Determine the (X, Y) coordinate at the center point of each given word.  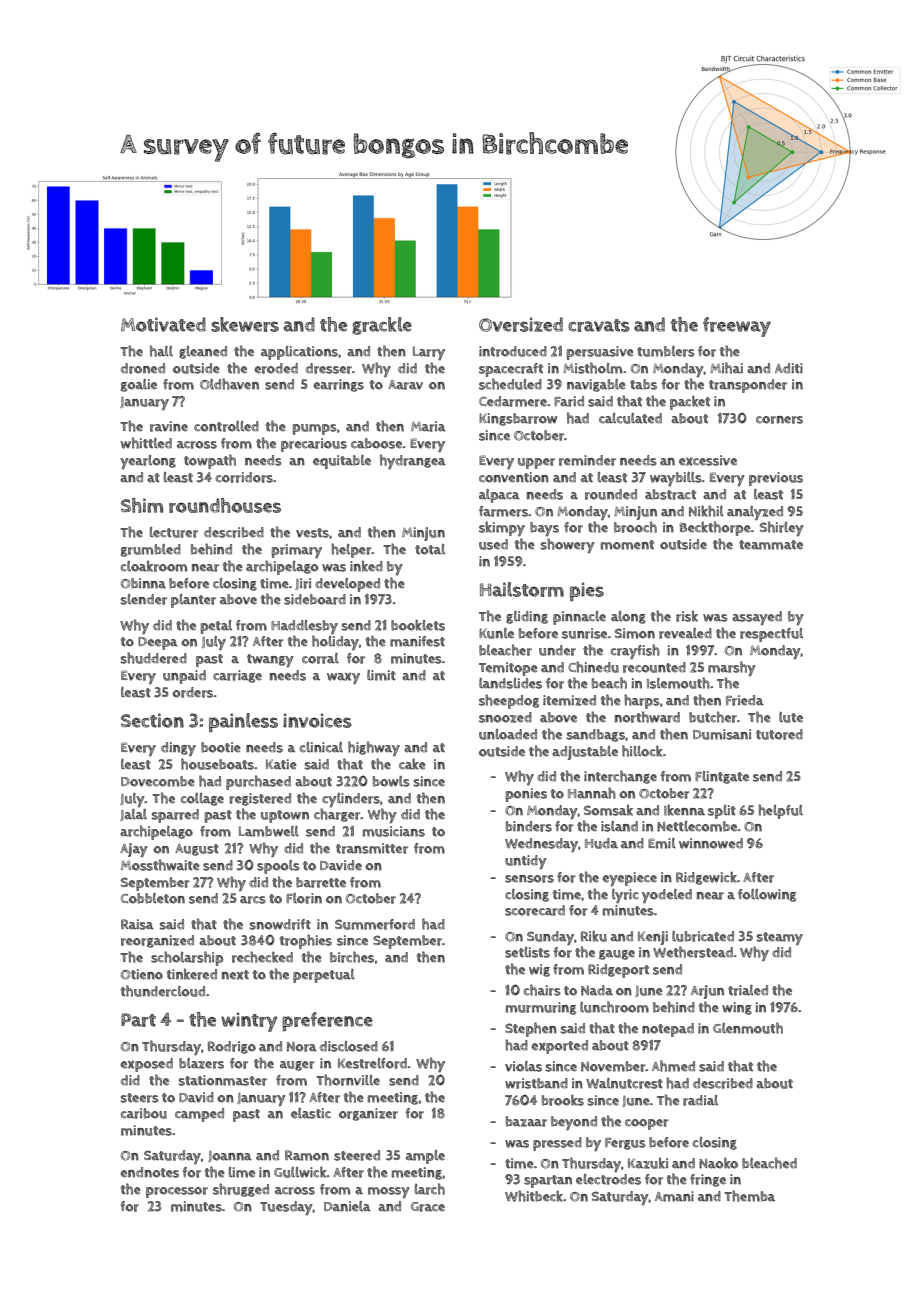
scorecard (535, 910)
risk (687, 616)
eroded (276, 368)
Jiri (303, 584)
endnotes (150, 1172)
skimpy (502, 528)
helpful (780, 811)
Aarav (405, 385)
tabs (643, 384)
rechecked (262, 957)
